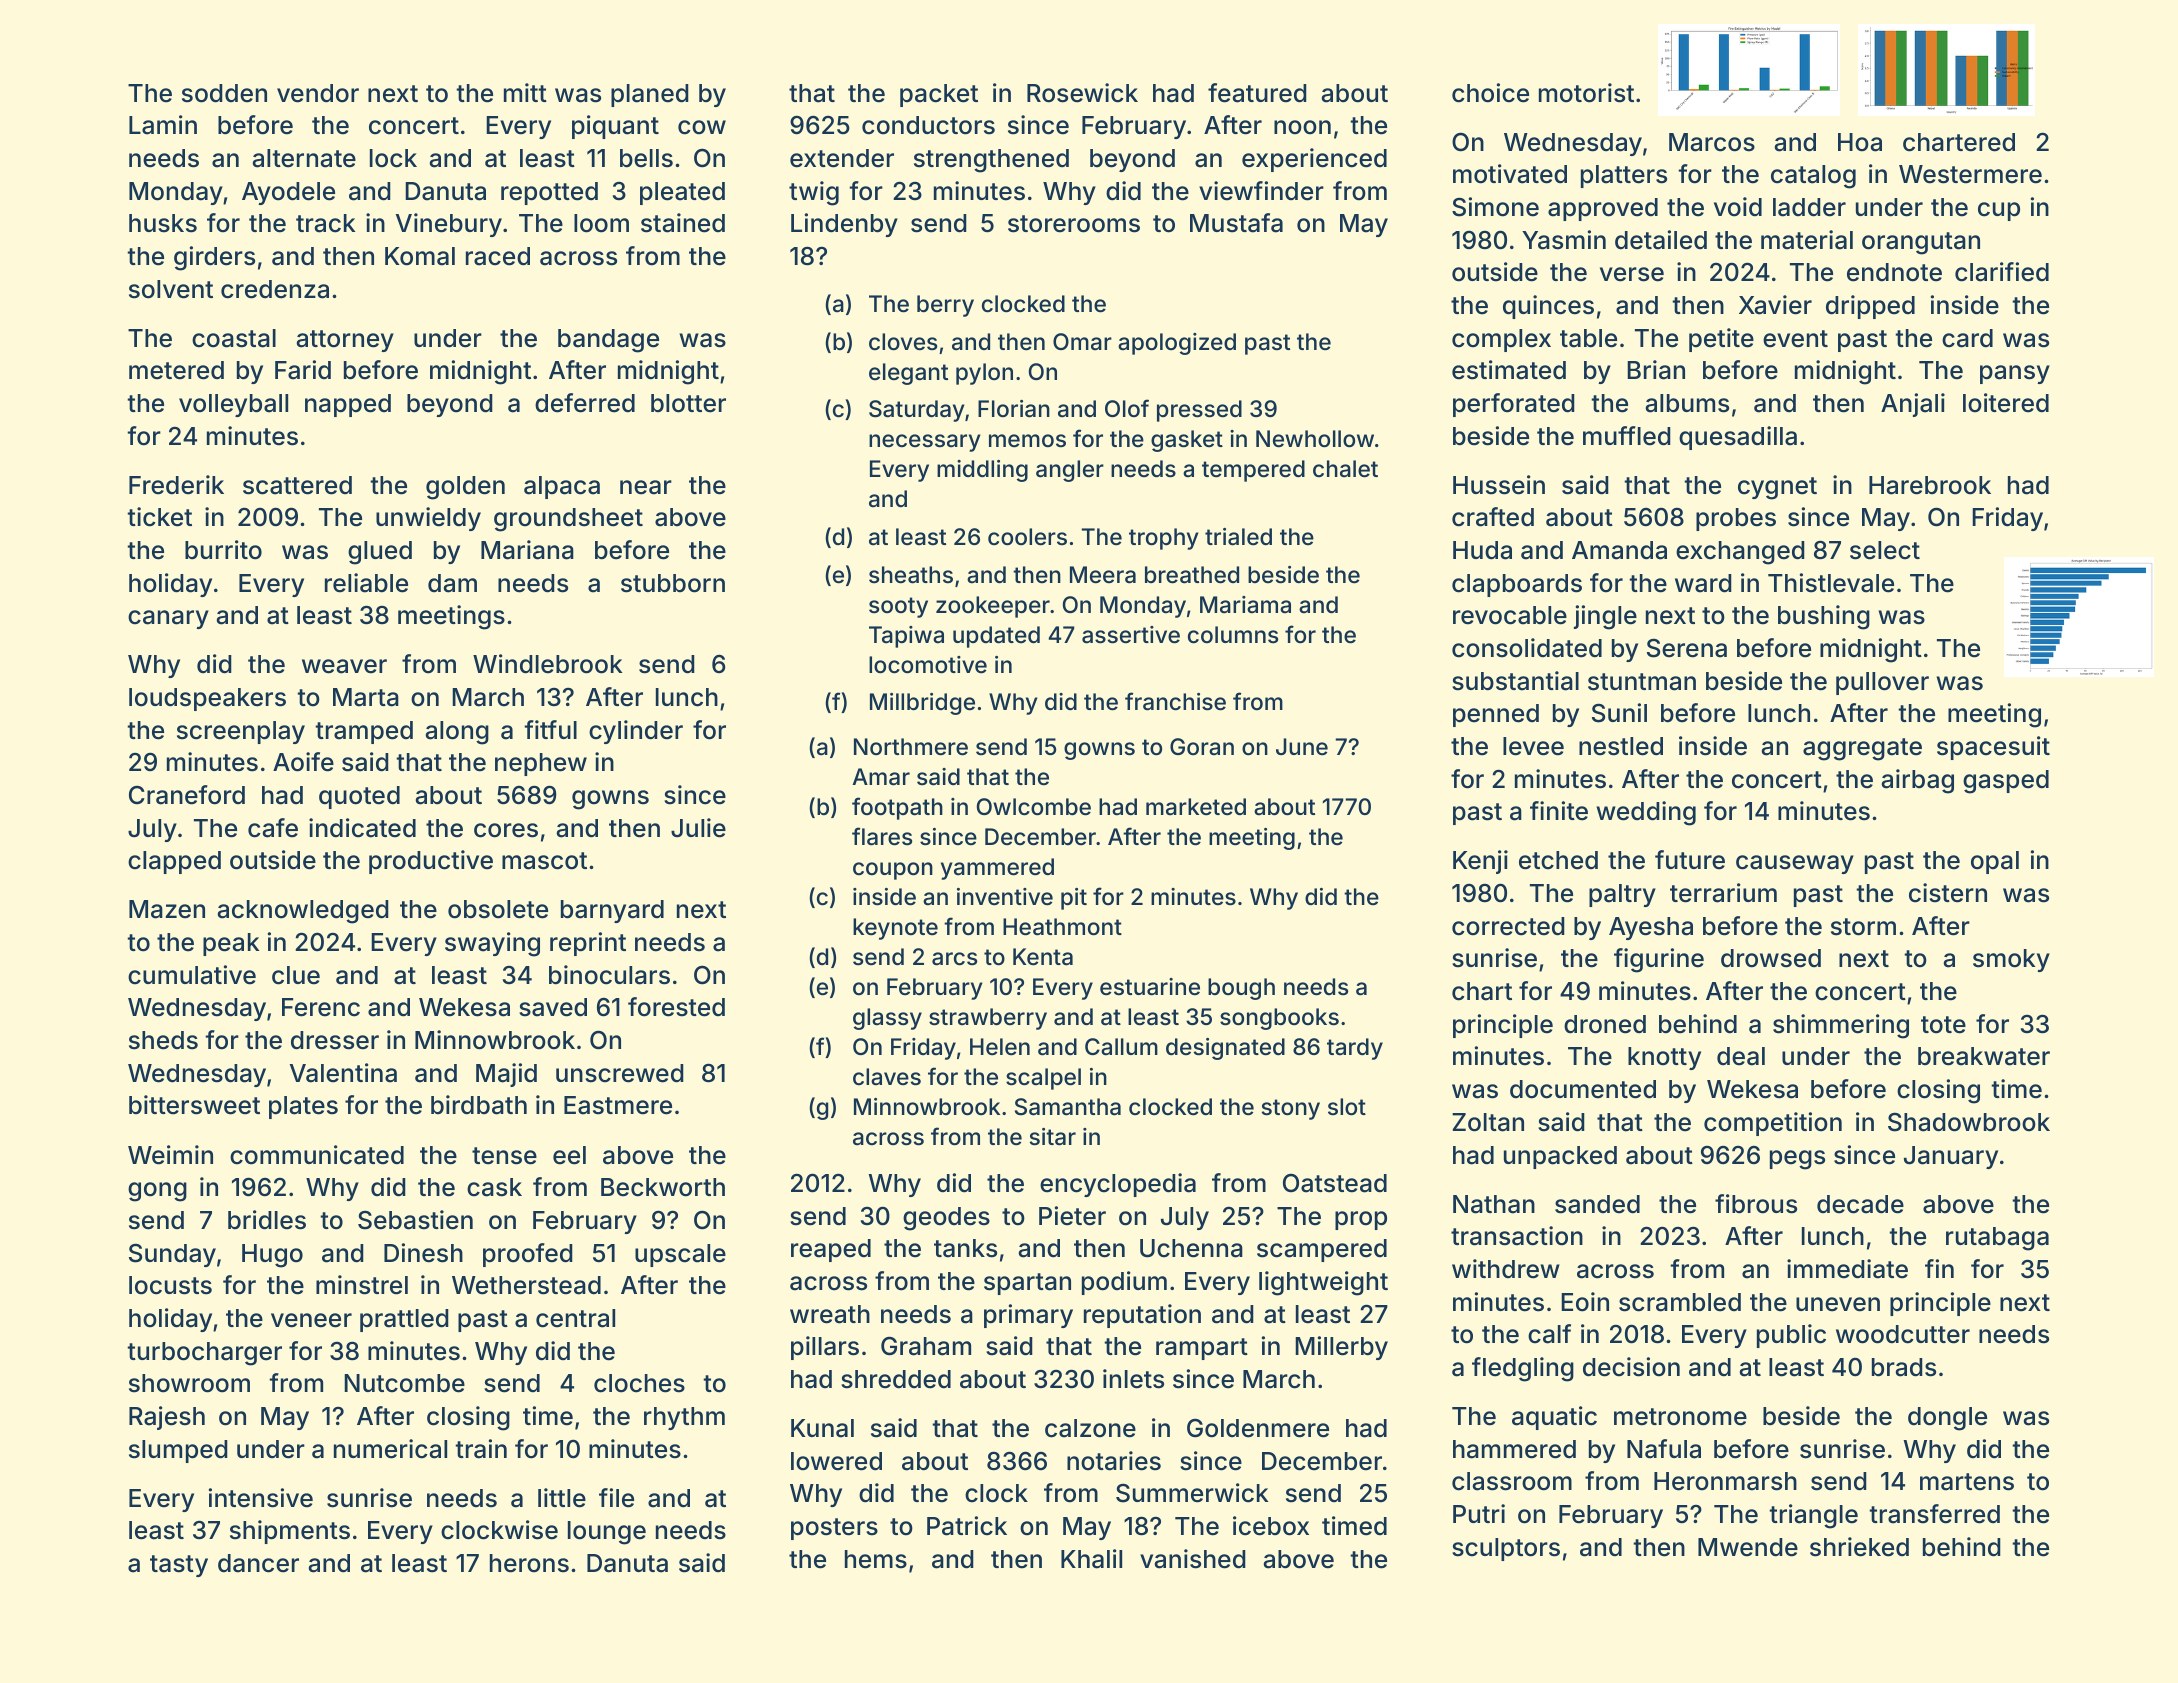  What do you see at coordinates (844, 225) in the screenshot?
I see `Lindenby` at bounding box center [844, 225].
